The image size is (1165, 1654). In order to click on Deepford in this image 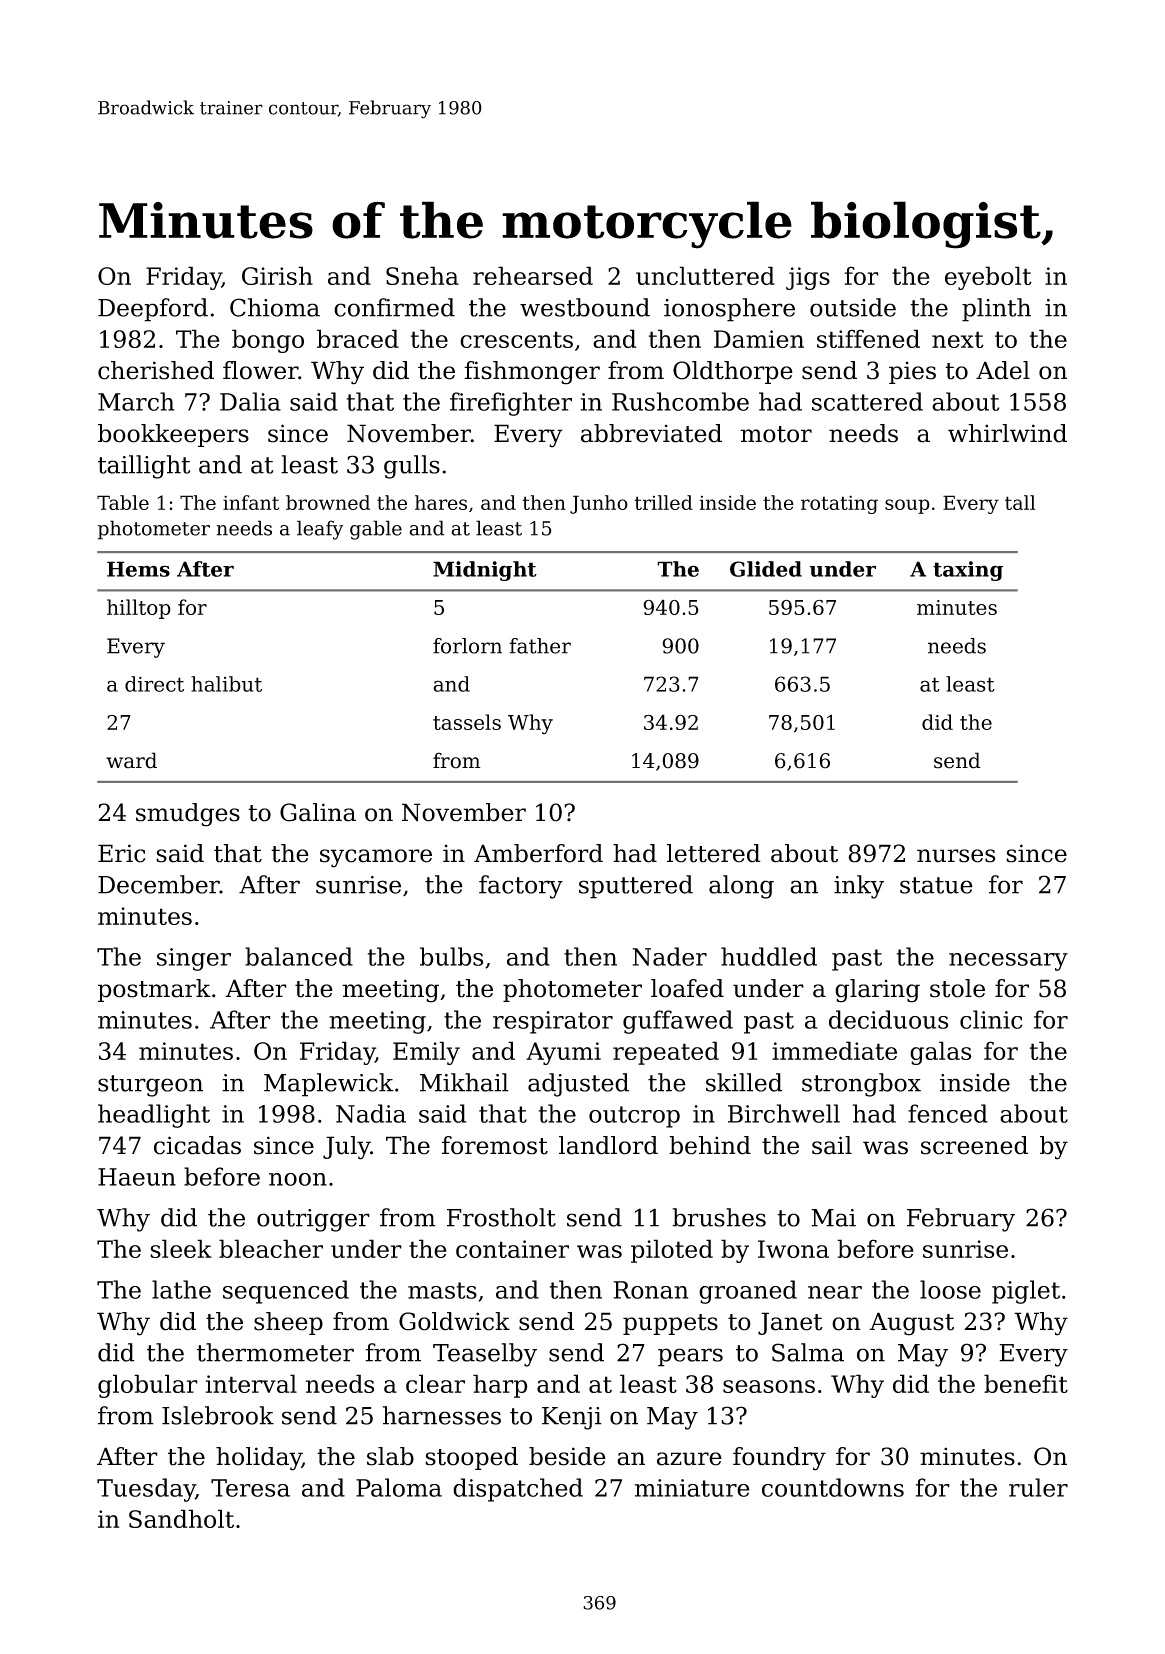, I will do `click(153, 310)`.
